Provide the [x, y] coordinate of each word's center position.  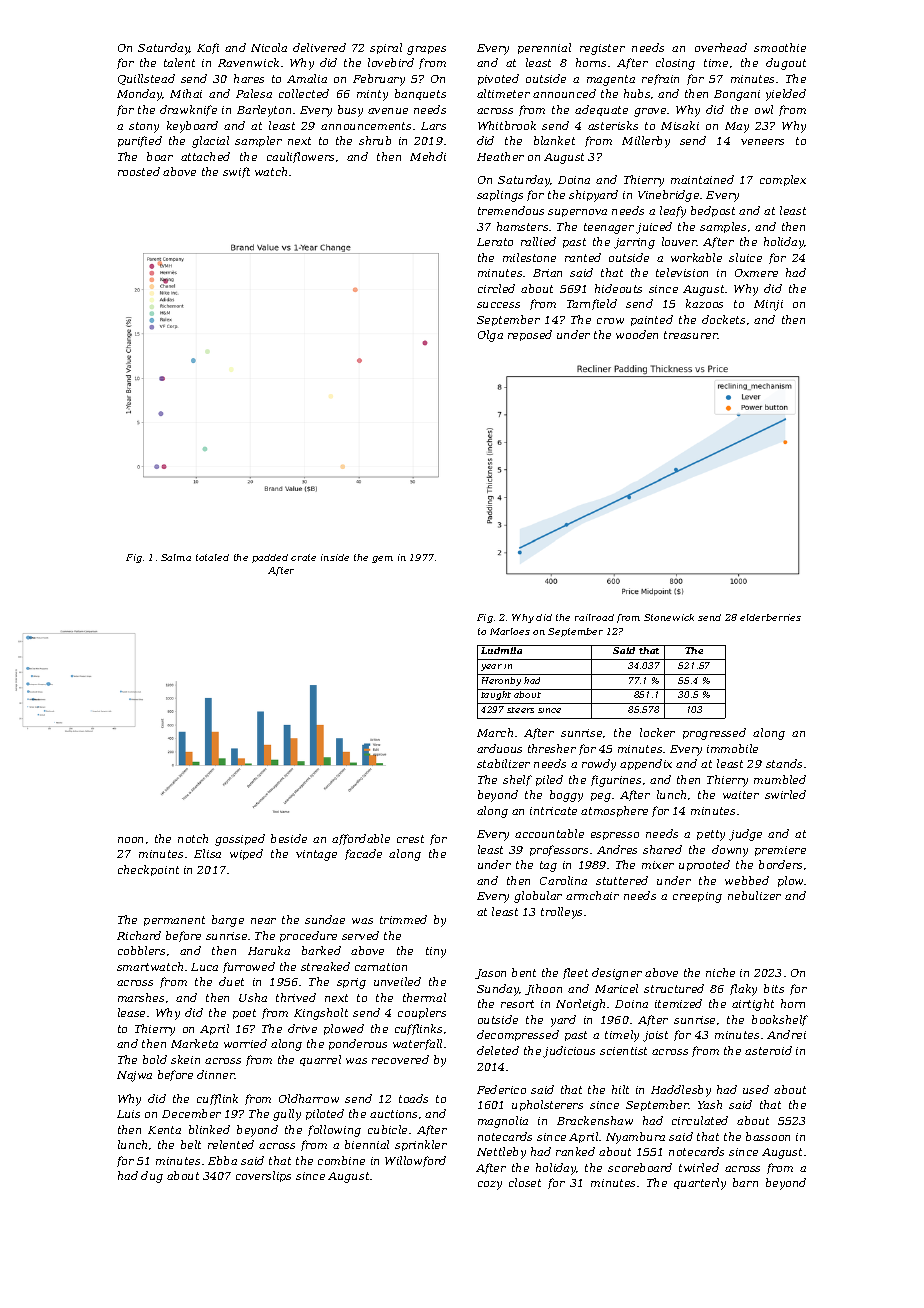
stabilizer [503, 763]
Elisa [207, 853]
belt [191, 1144]
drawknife [188, 110]
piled [549, 780]
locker [657, 732]
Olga [490, 336]
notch [193, 838]
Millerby [646, 142]
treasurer [691, 335]
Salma [176, 557]
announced [564, 93]
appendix [646, 764]
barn [745, 1182]
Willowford [415, 1161]
